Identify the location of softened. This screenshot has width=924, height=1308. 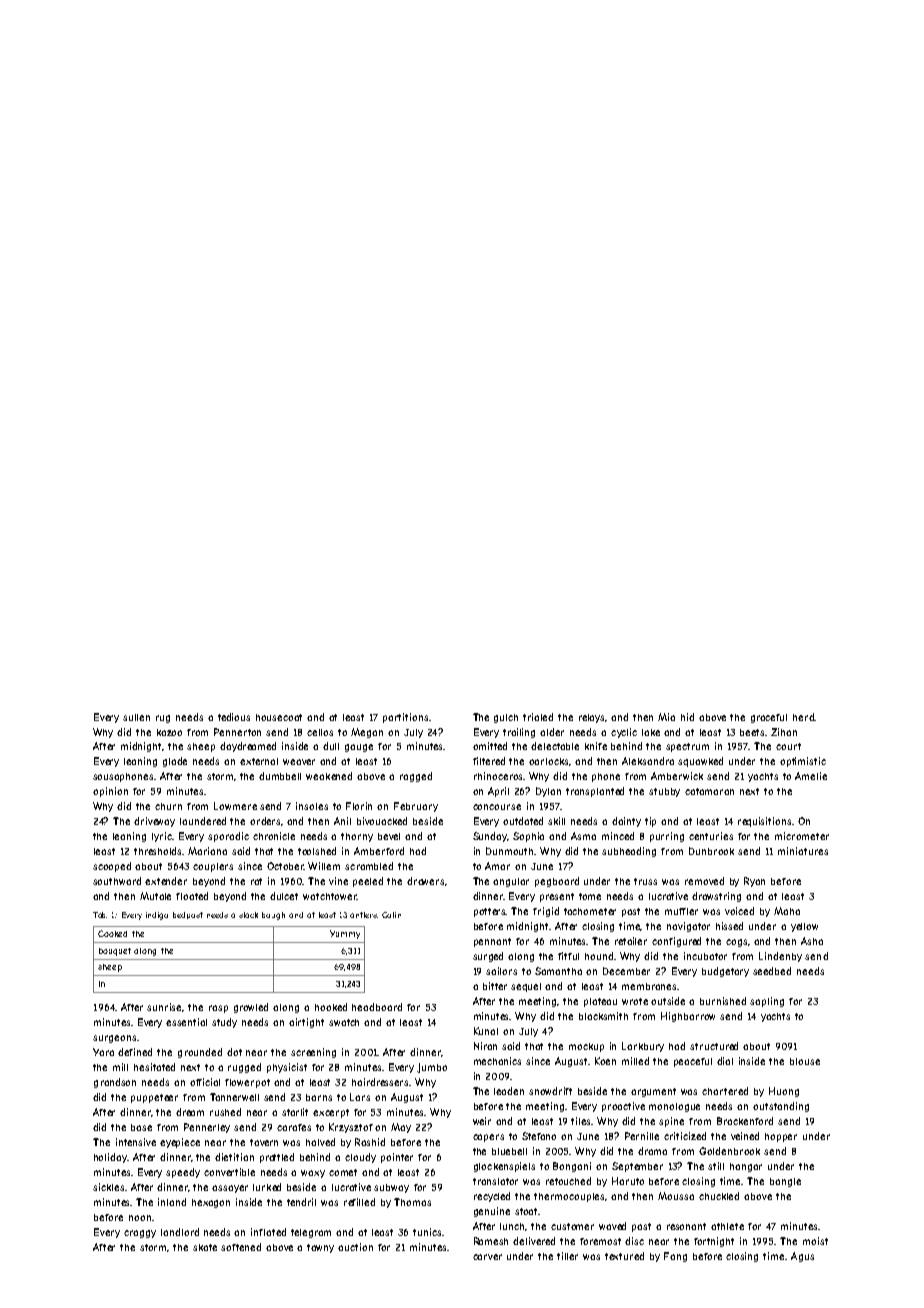
(241, 1247).
